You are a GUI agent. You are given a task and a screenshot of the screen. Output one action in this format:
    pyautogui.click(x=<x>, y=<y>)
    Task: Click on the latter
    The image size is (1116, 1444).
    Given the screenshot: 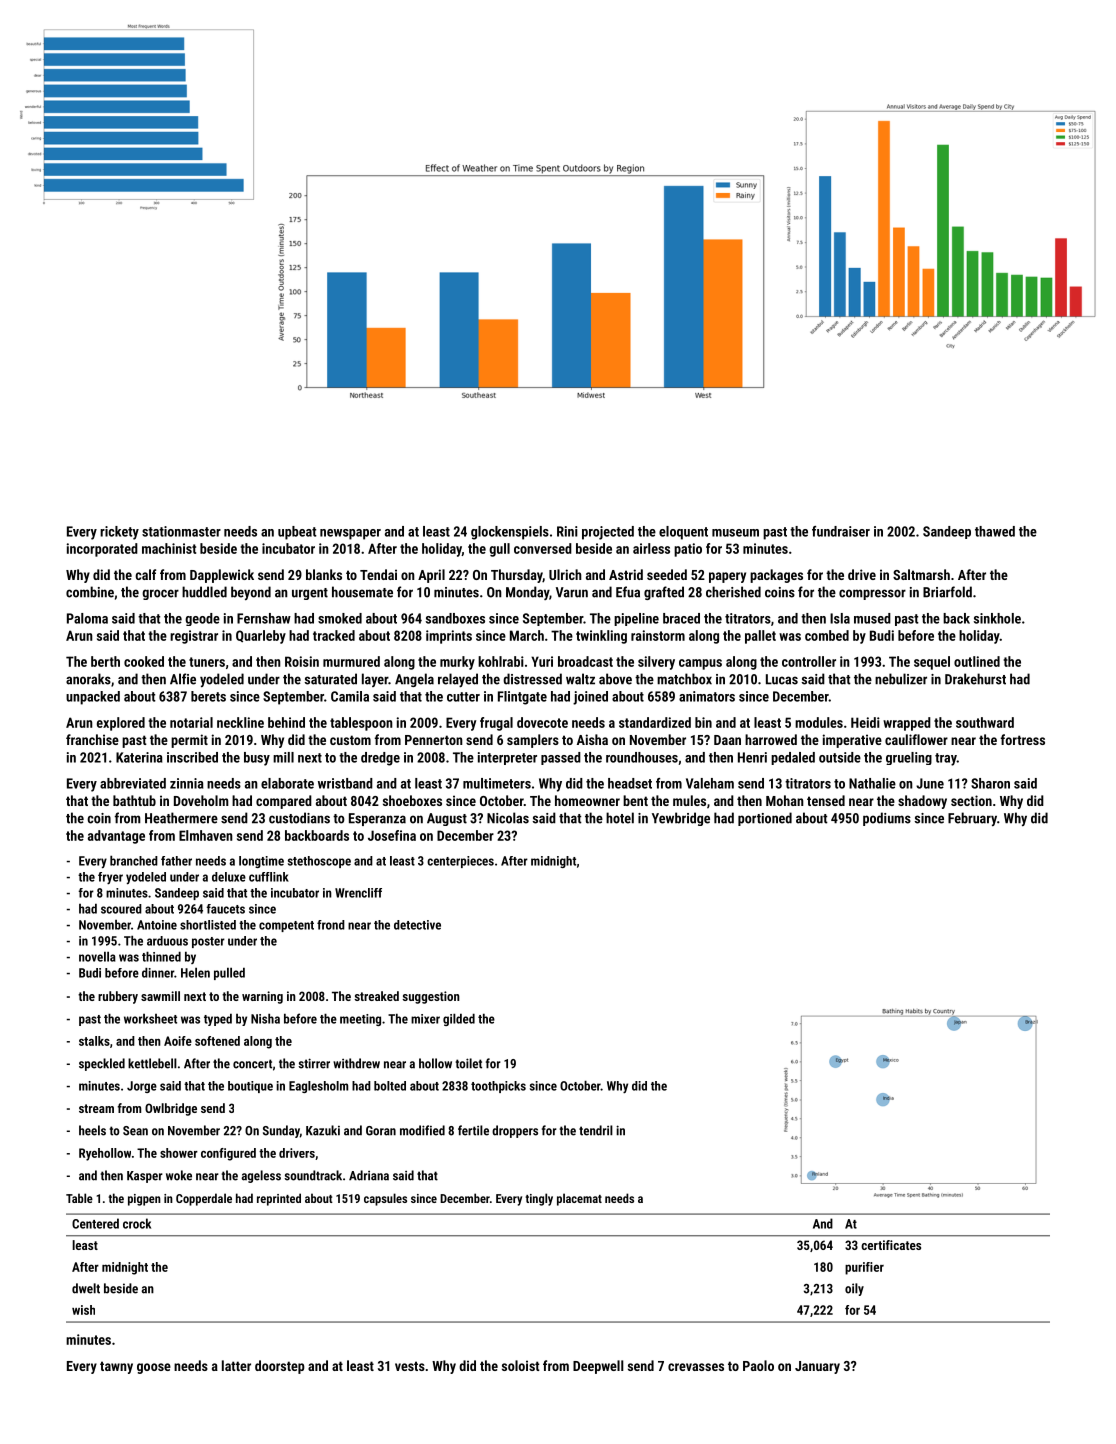 What is the action you would take?
    pyautogui.click(x=236, y=1365)
